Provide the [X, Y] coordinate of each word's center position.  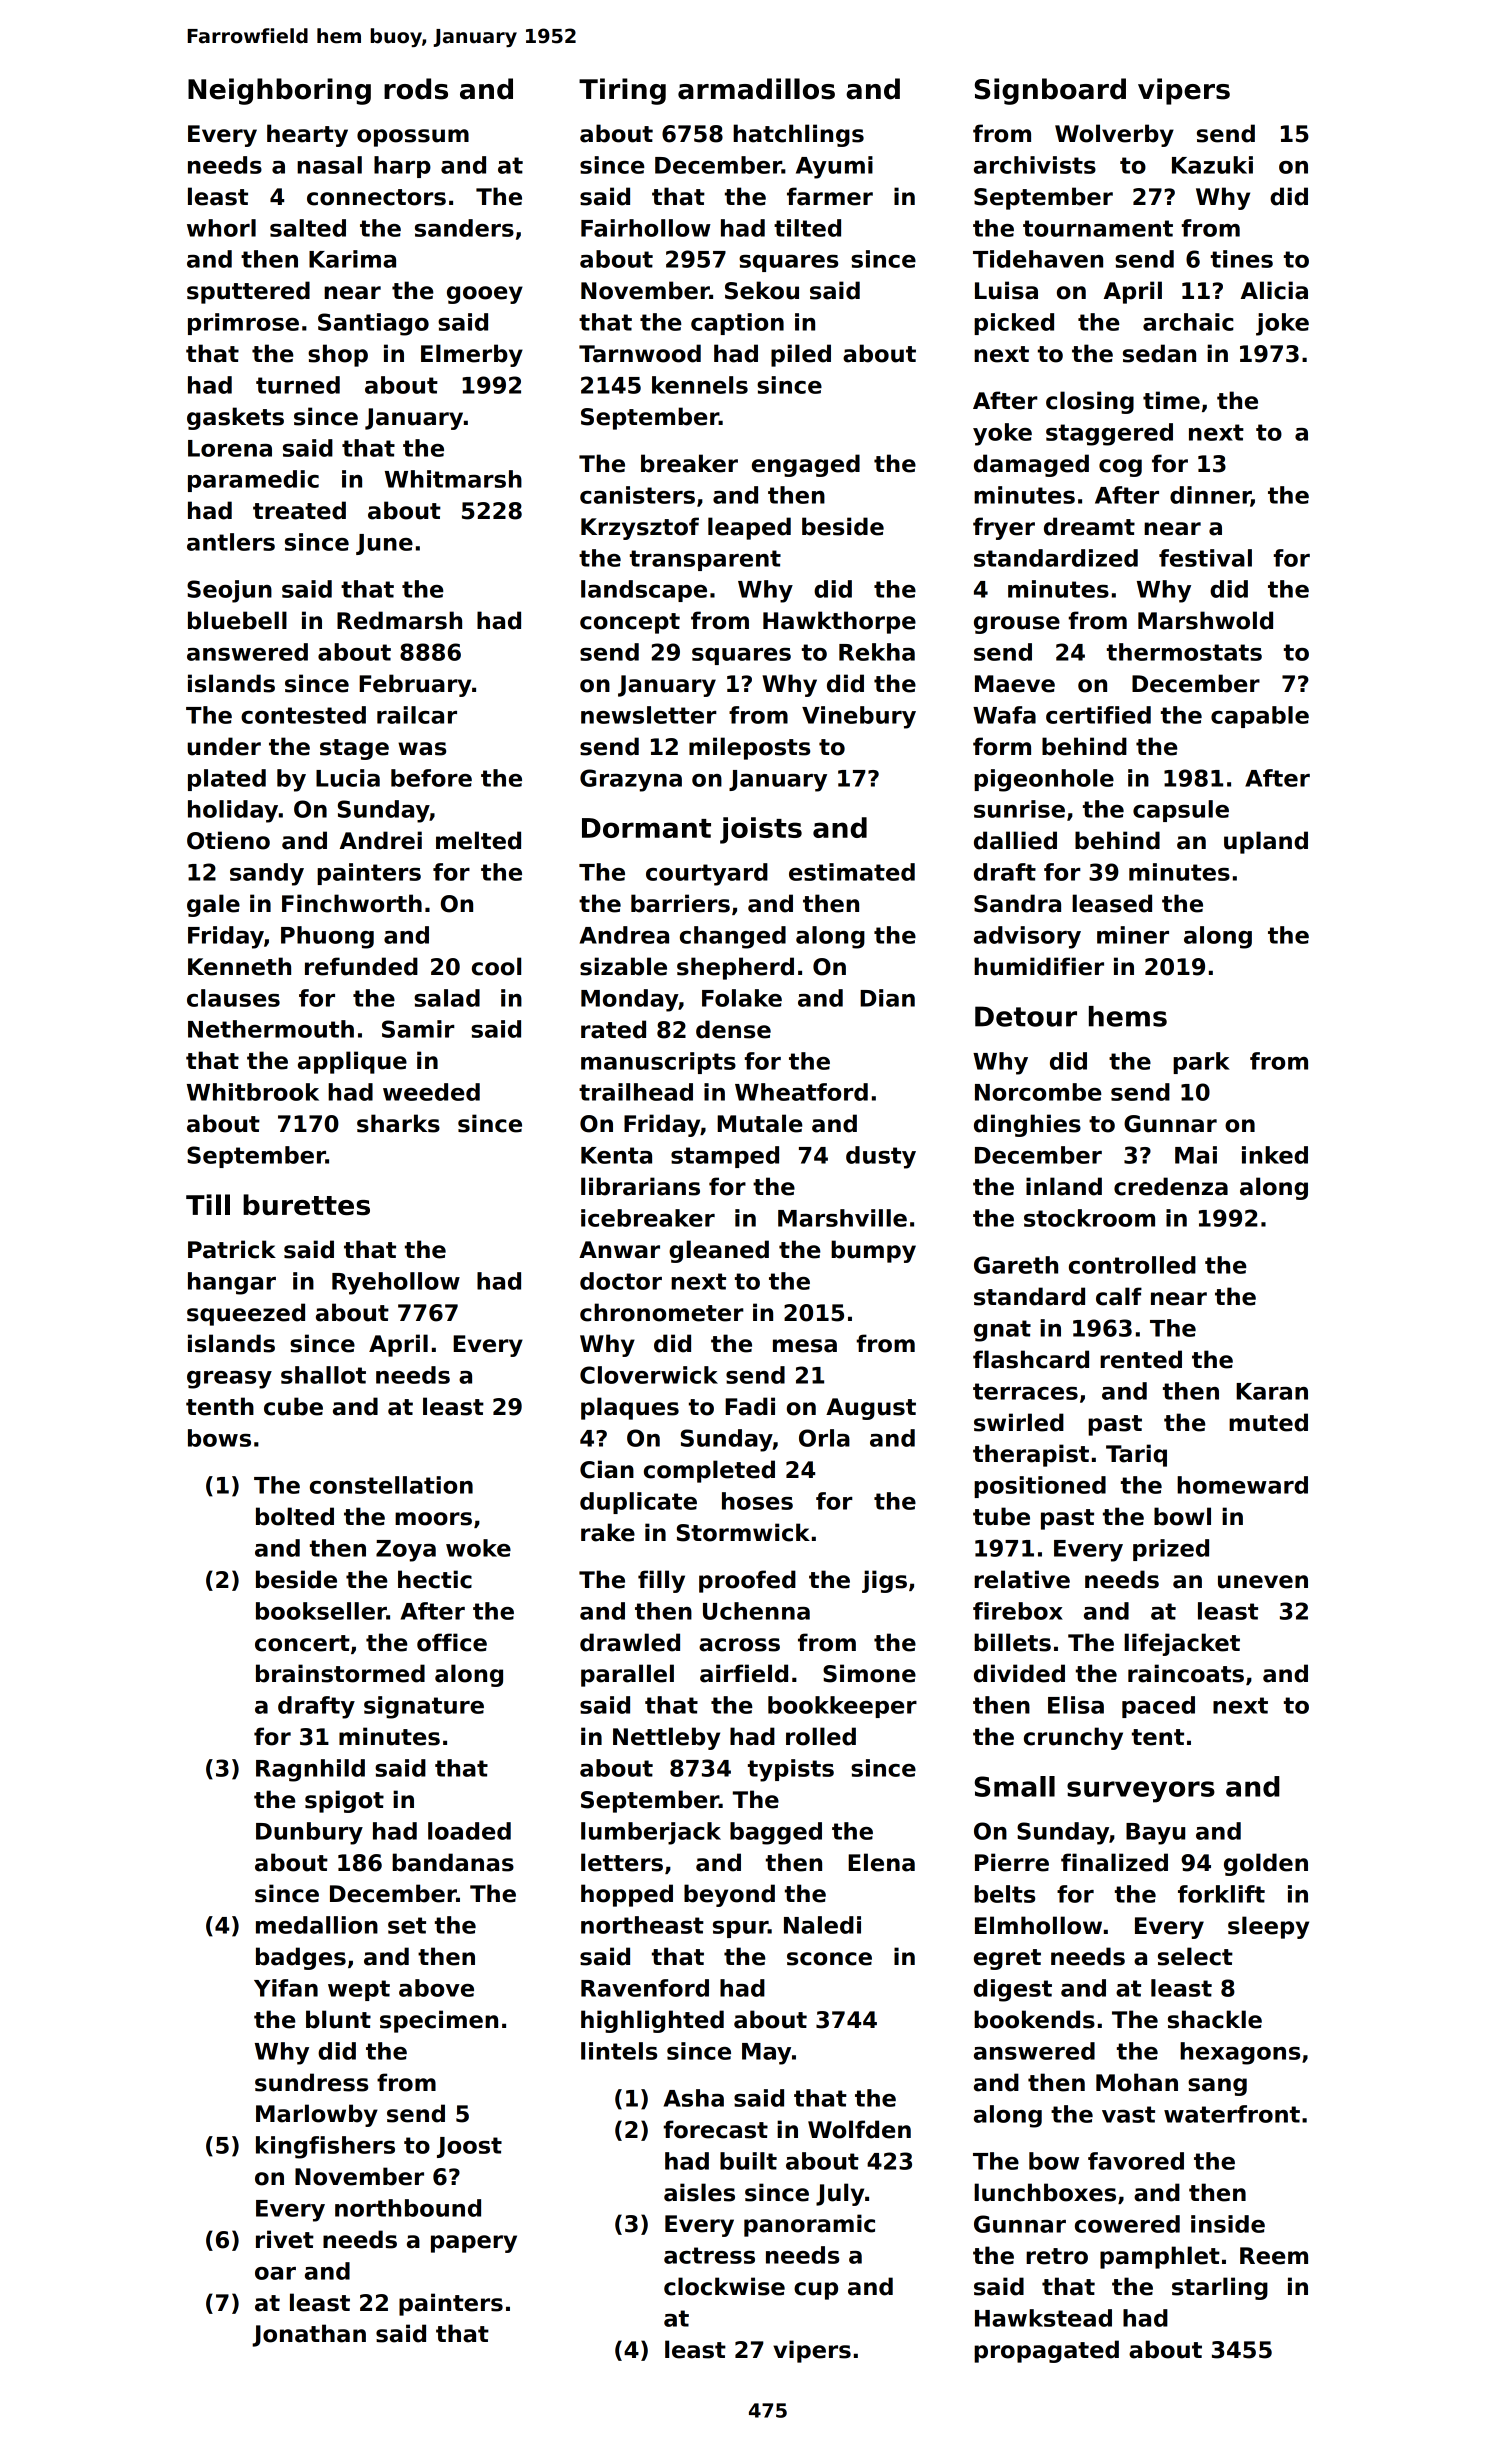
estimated [852, 872]
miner [1133, 935]
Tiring [622, 91]
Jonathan [309, 2335]
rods [416, 89]
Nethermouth [271, 1029]
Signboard [1050, 91]
